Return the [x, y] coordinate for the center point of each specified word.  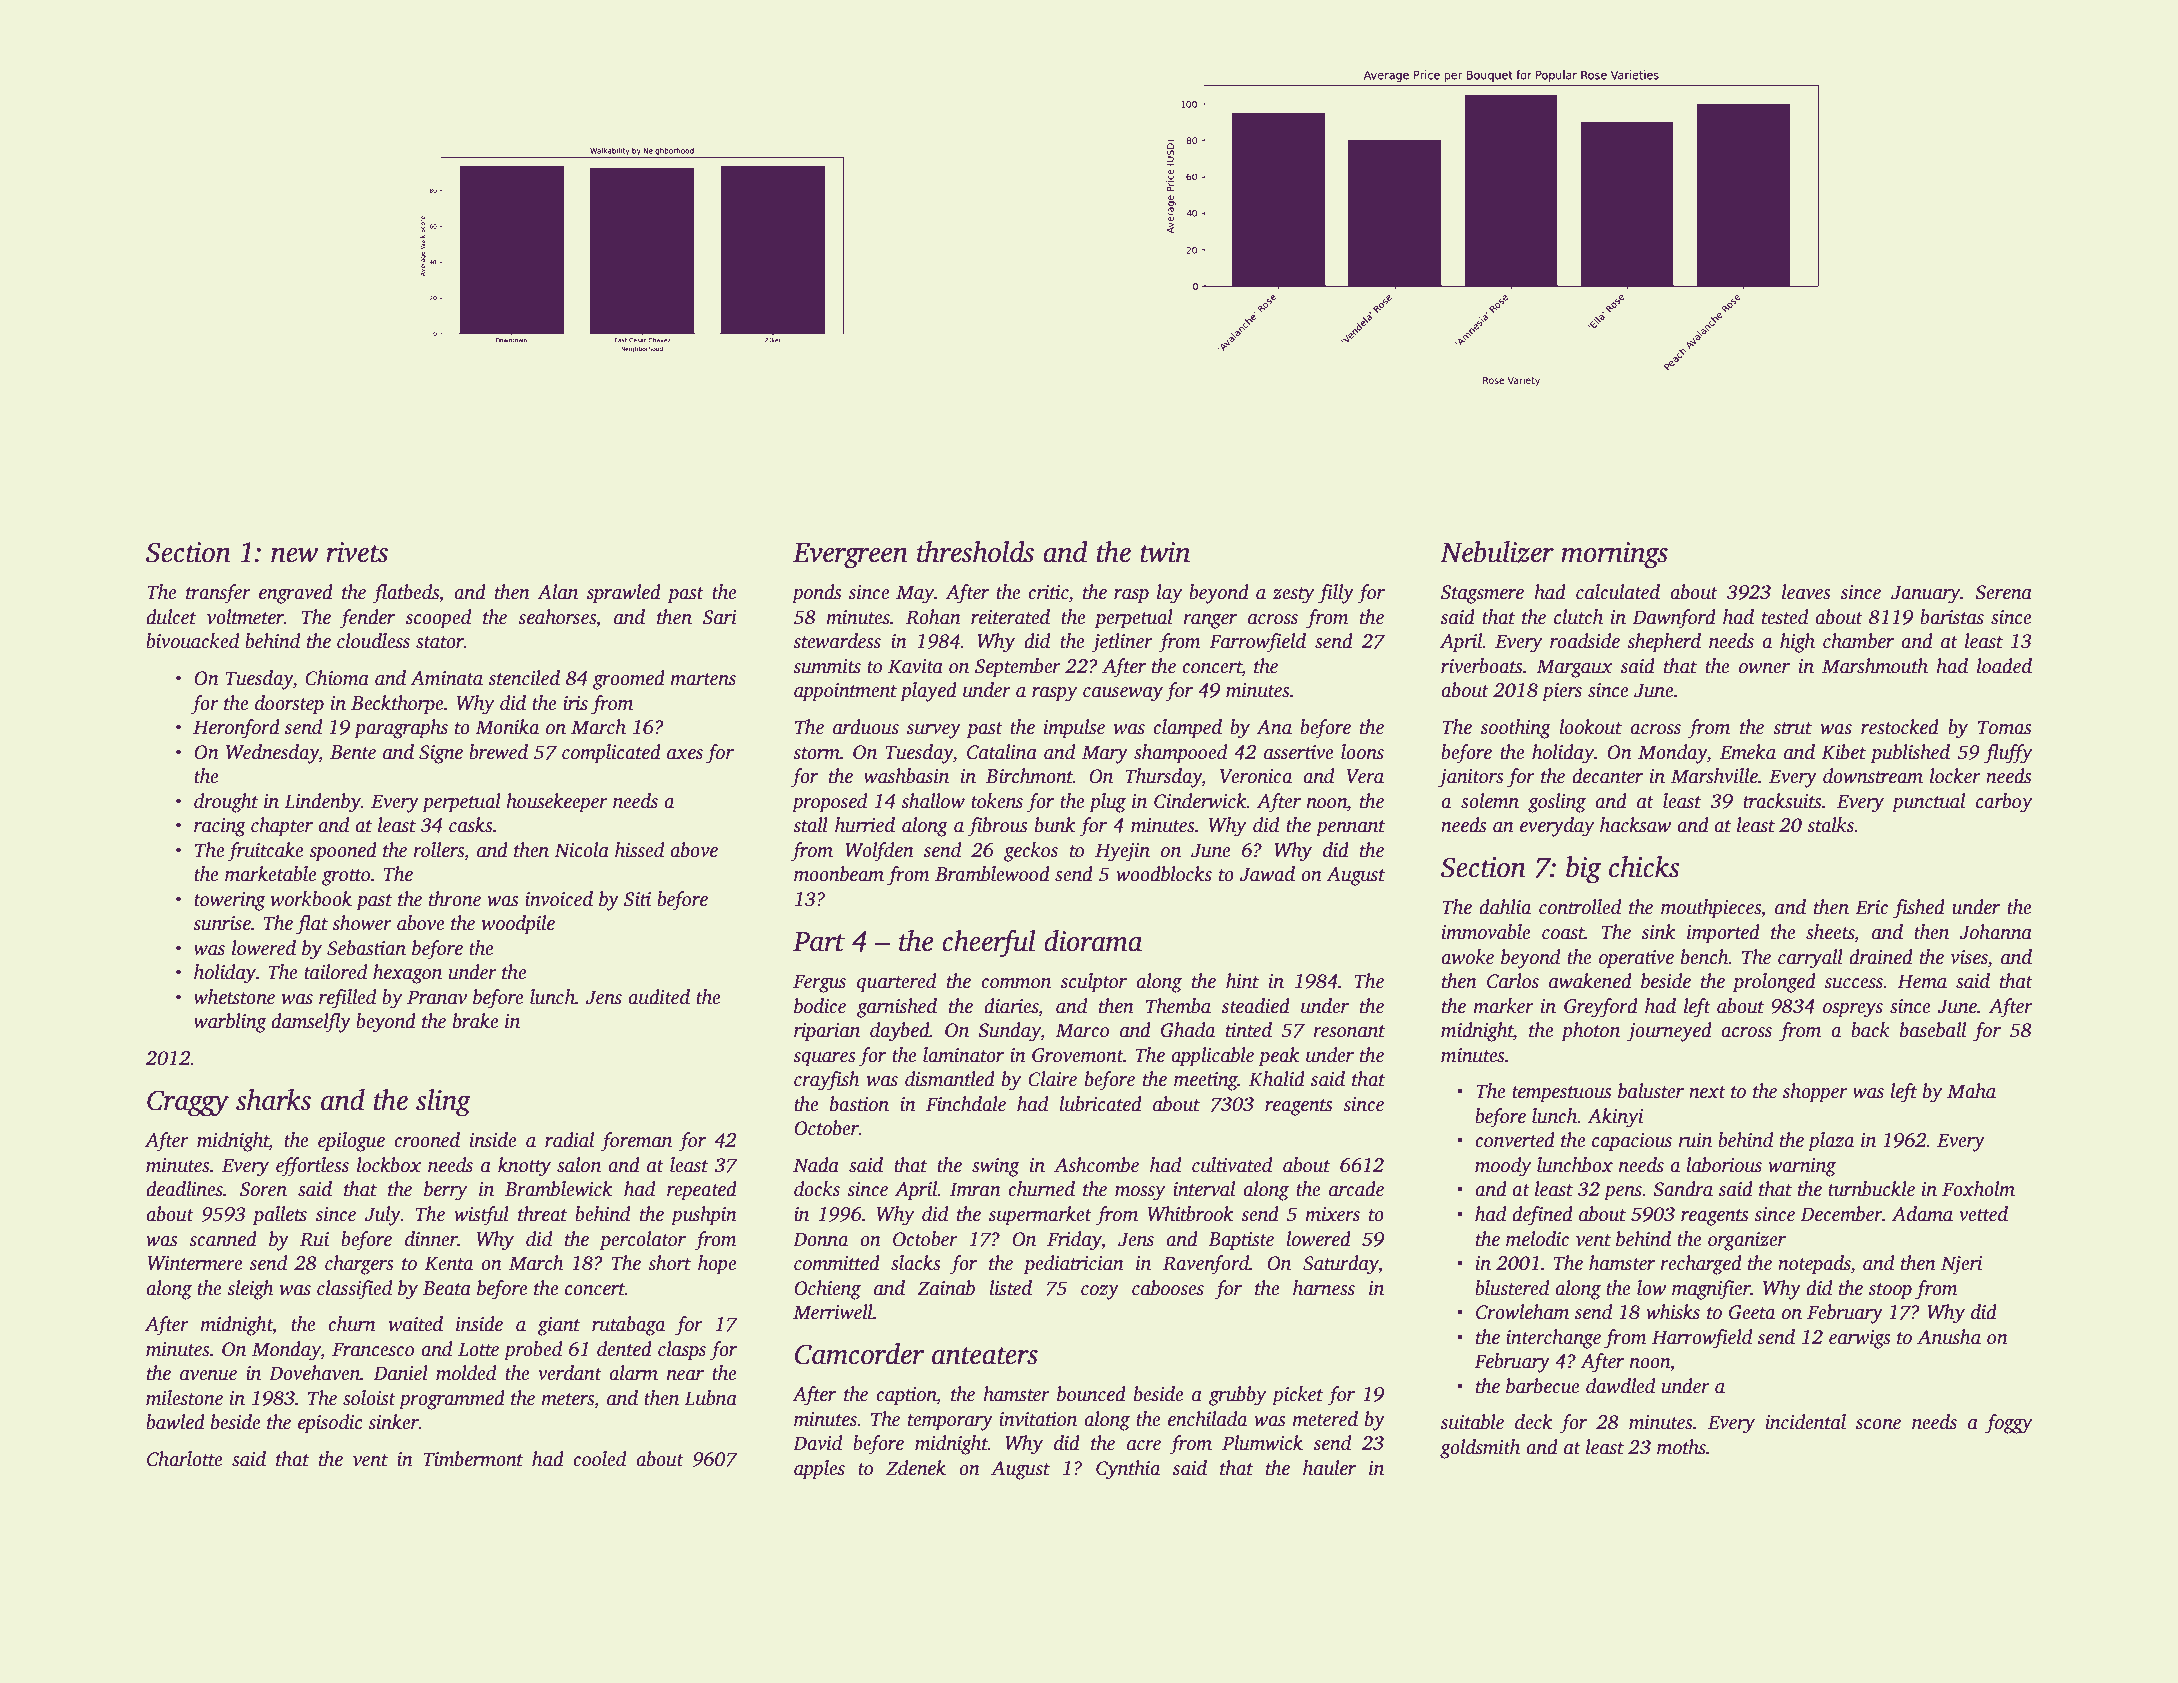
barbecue [1543, 1386]
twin [1165, 552]
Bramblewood [992, 874]
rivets [357, 552]
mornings [1614, 555]
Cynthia [1128, 1470]
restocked [1900, 727]
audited [659, 997]
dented [624, 1349]
